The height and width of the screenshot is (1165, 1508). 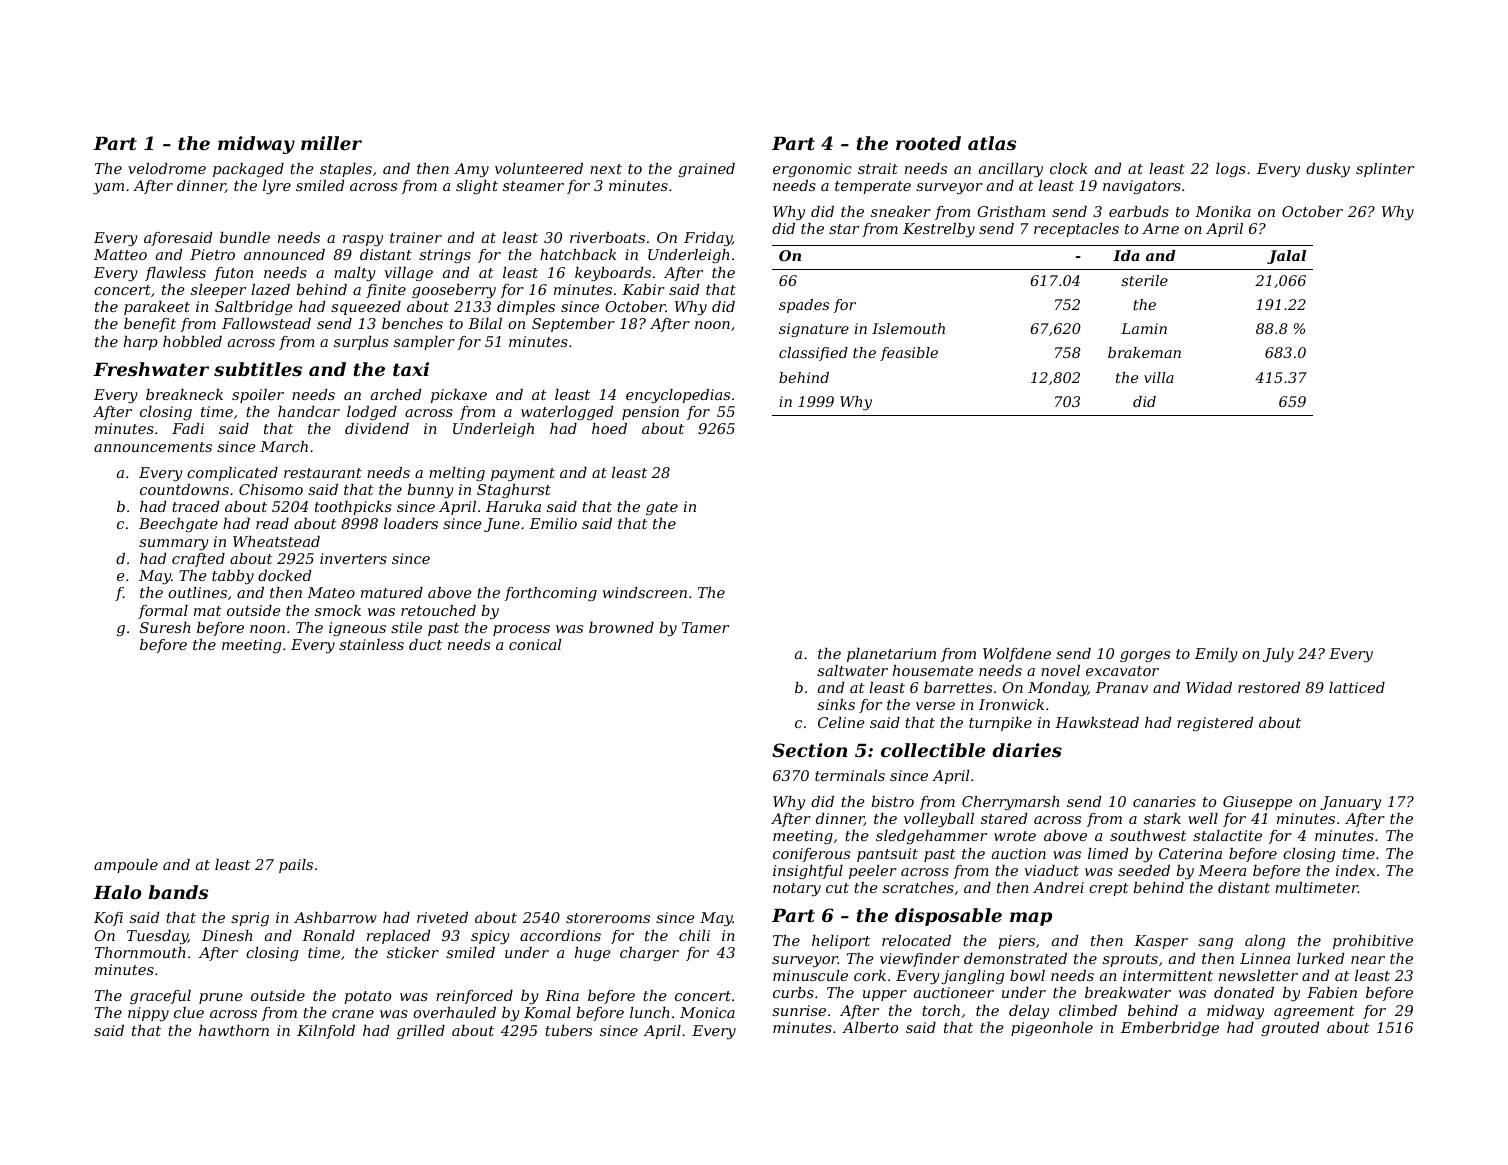 I want to click on stainless, so click(x=371, y=644).
